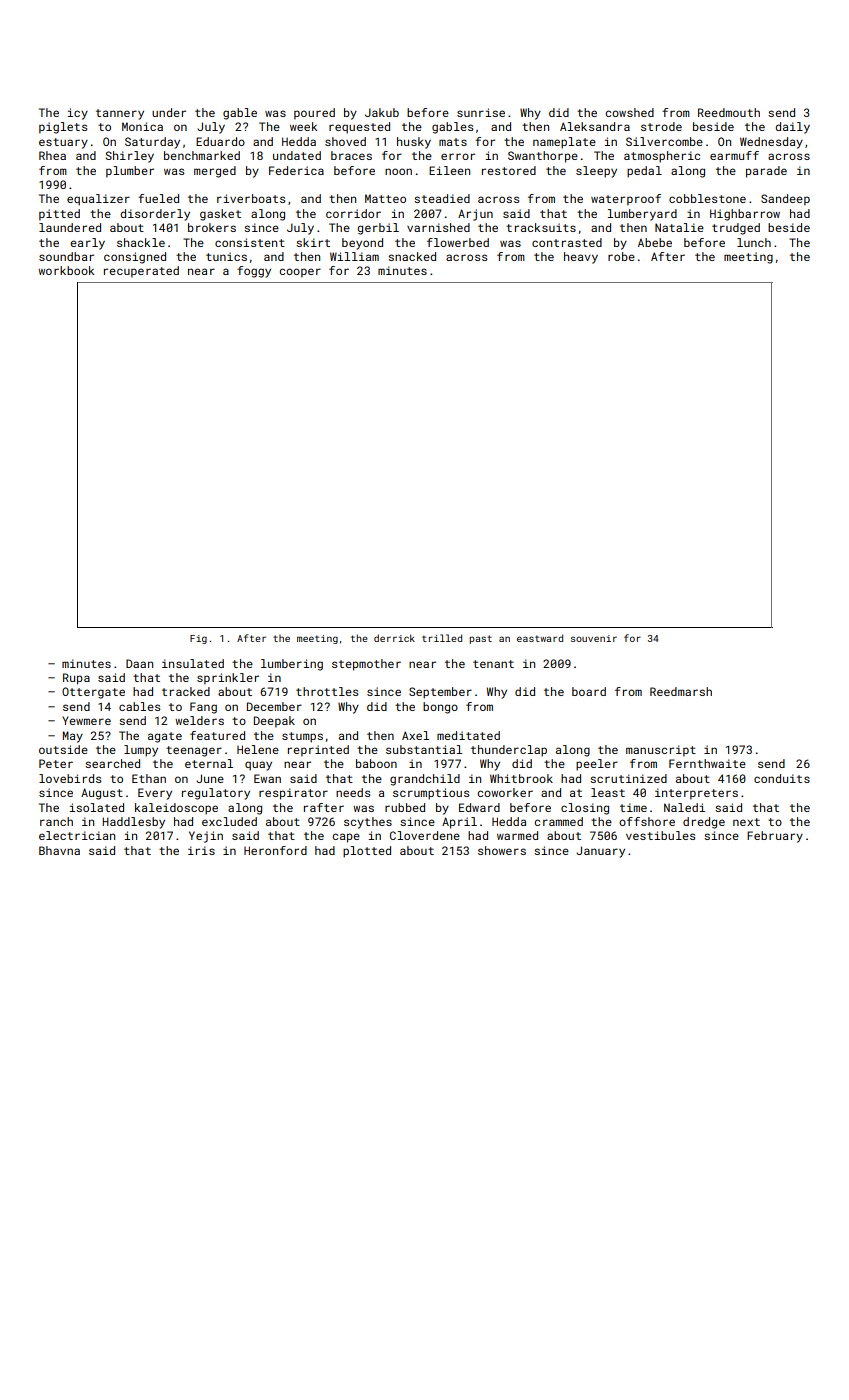 Image resolution: width=849 pixels, height=1400 pixels. I want to click on derrick, so click(394, 638).
